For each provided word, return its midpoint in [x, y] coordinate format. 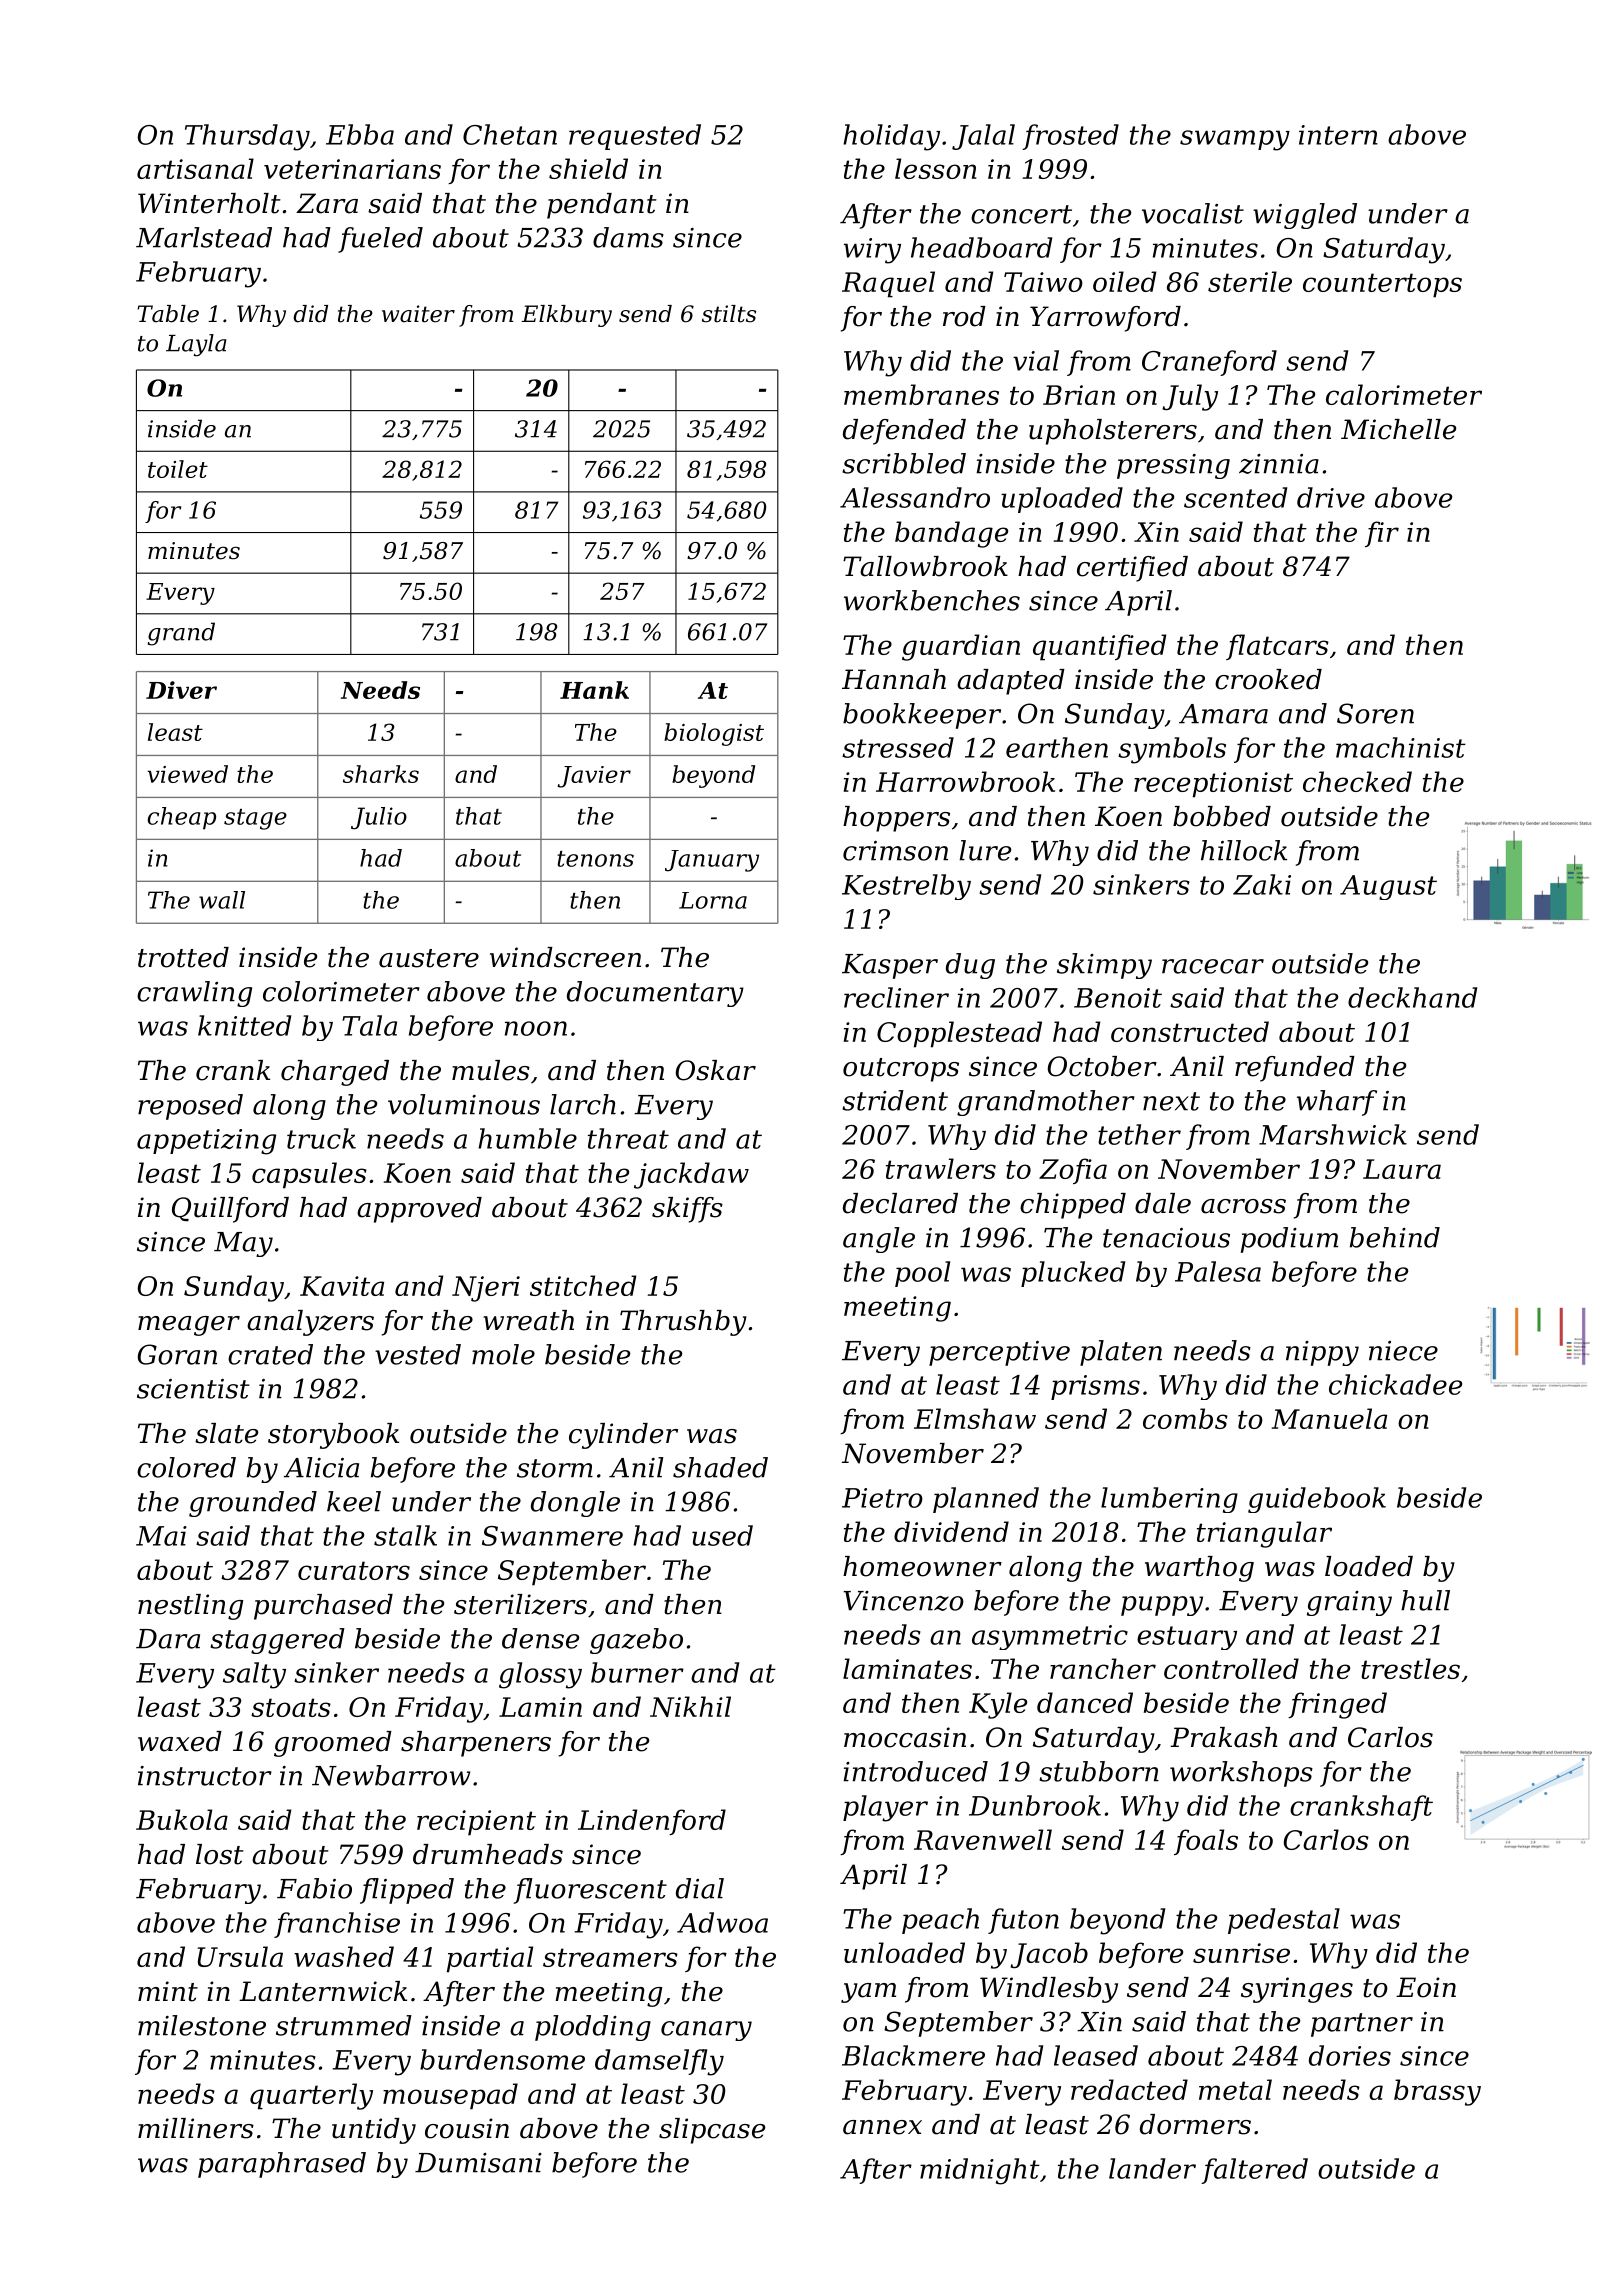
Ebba [360, 134]
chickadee [1395, 1384]
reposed [190, 1107]
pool [922, 1274]
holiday [891, 137]
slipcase [712, 2131]
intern [1338, 135]
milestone [202, 2025]
